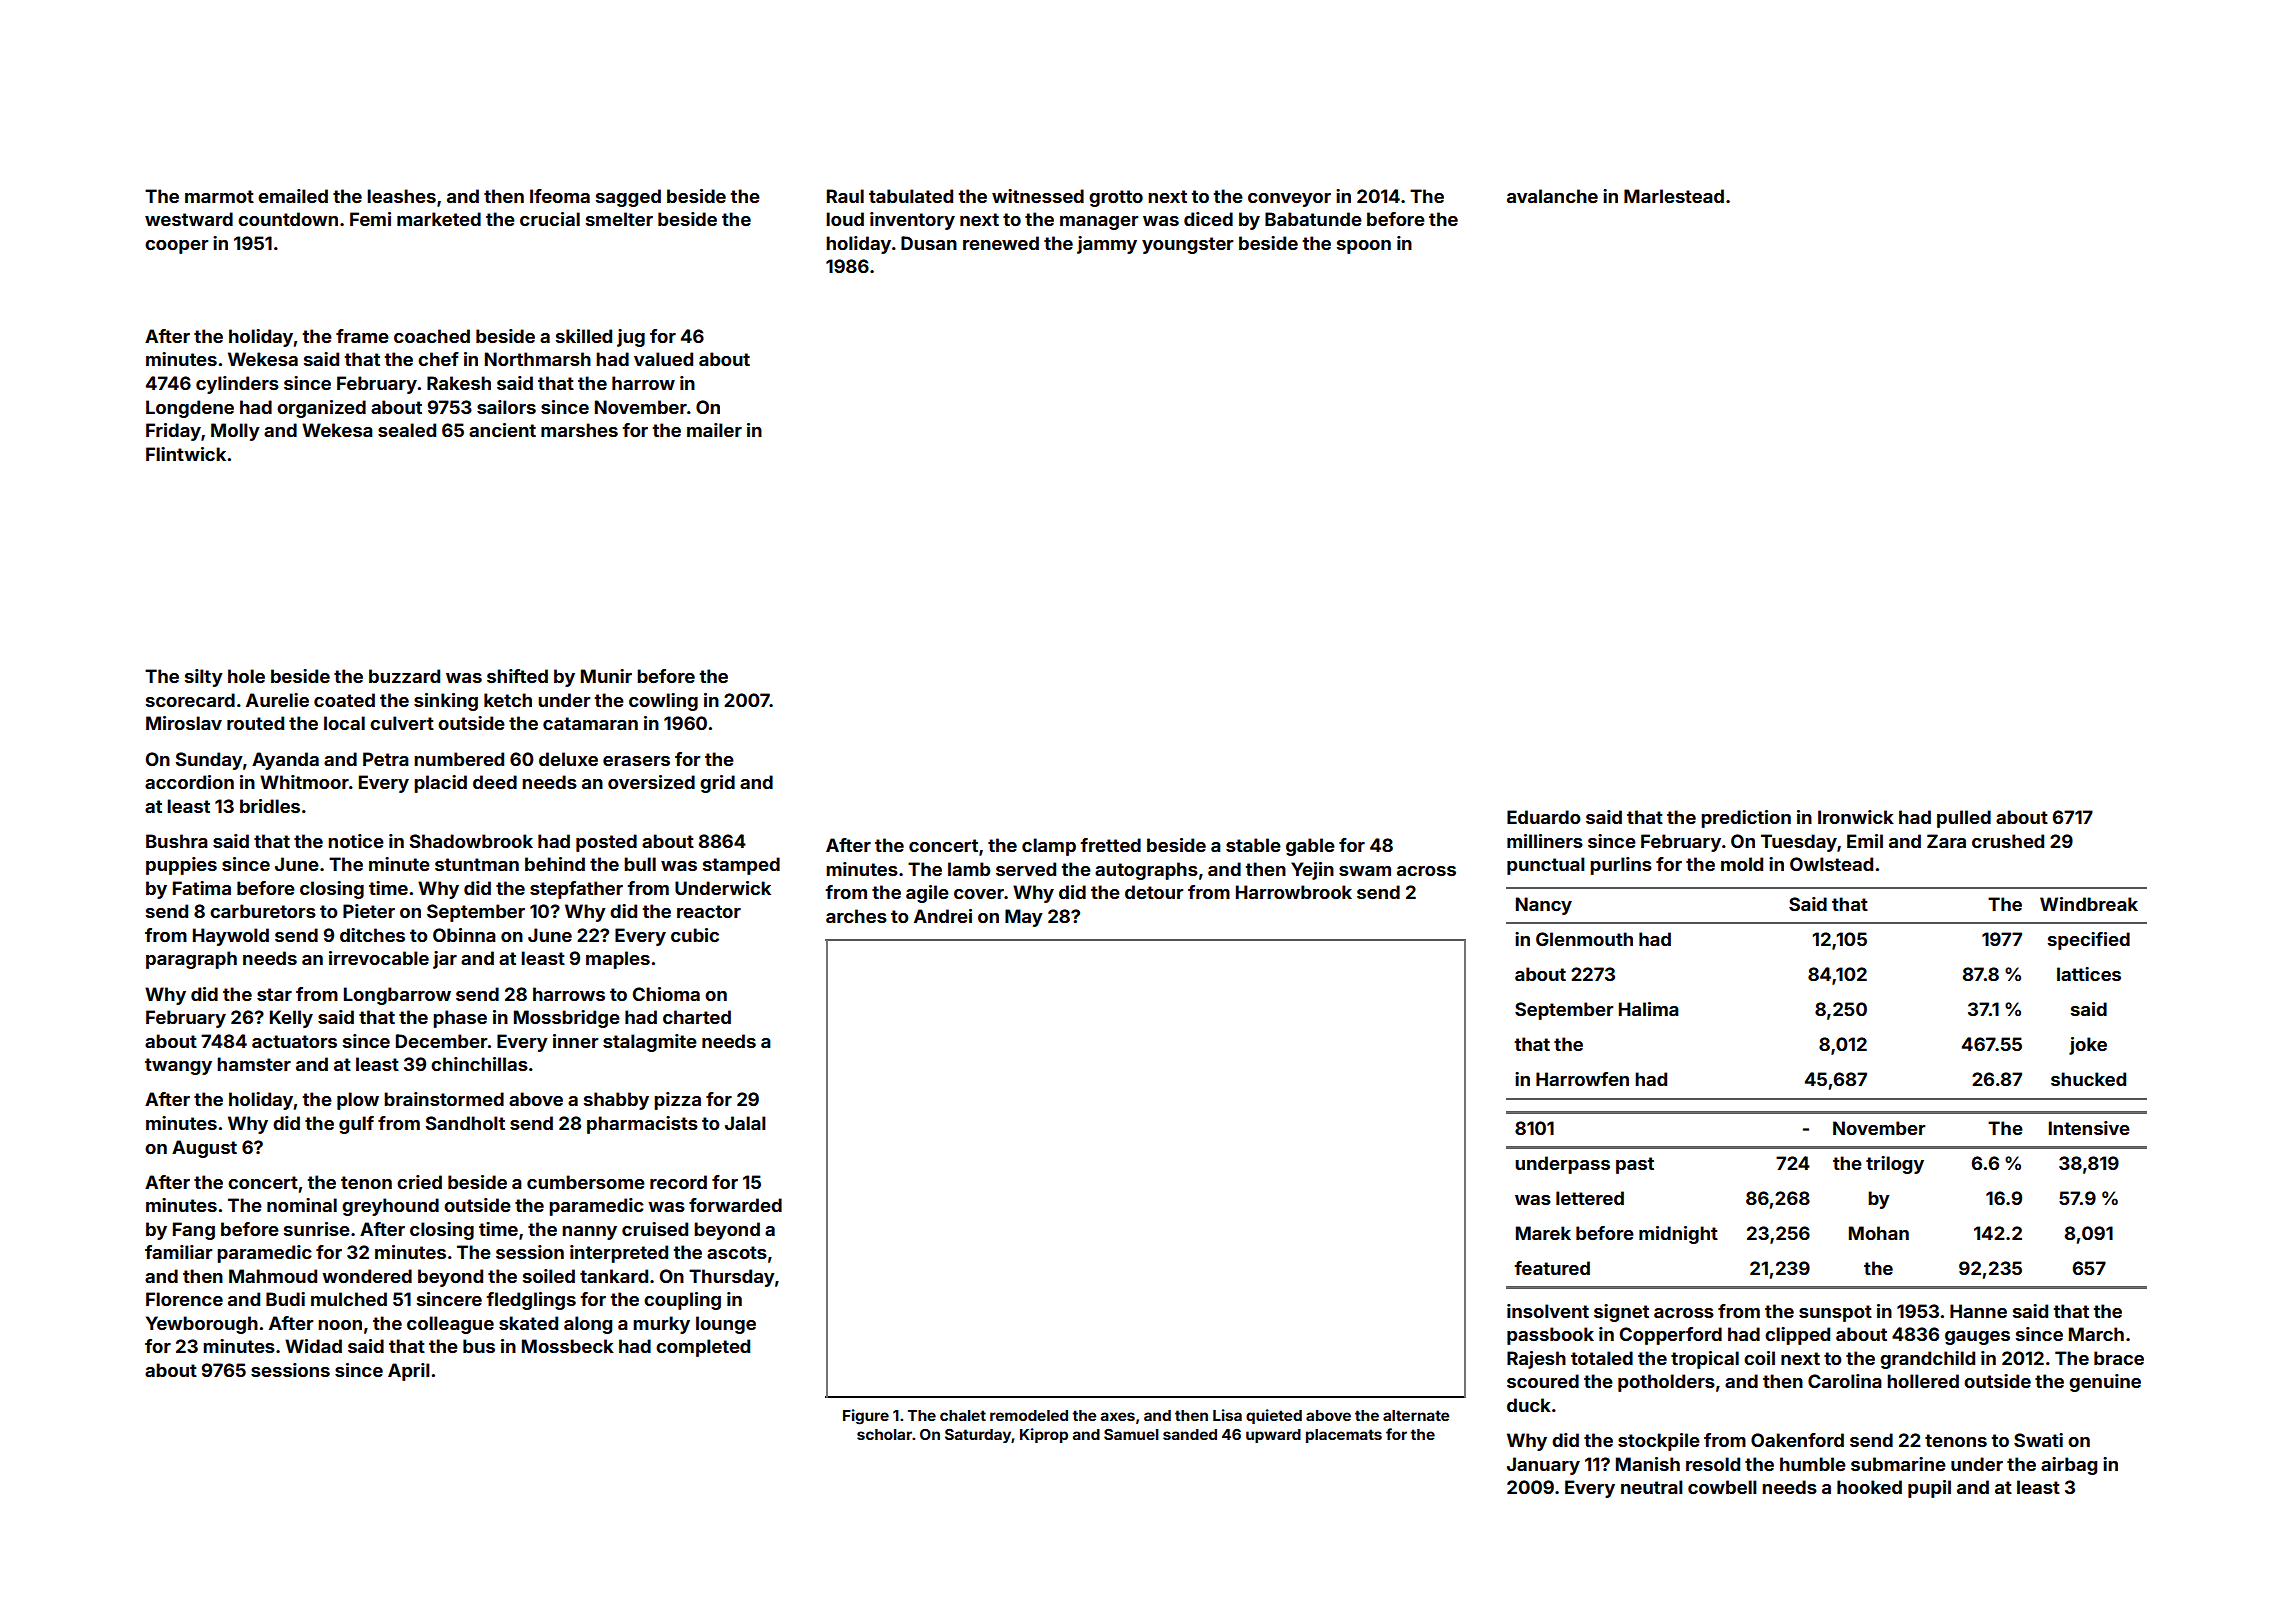 This screenshot has height=1620, width=2292. What do you see at coordinates (911, 196) in the screenshot?
I see `tabulated` at bounding box center [911, 196].
